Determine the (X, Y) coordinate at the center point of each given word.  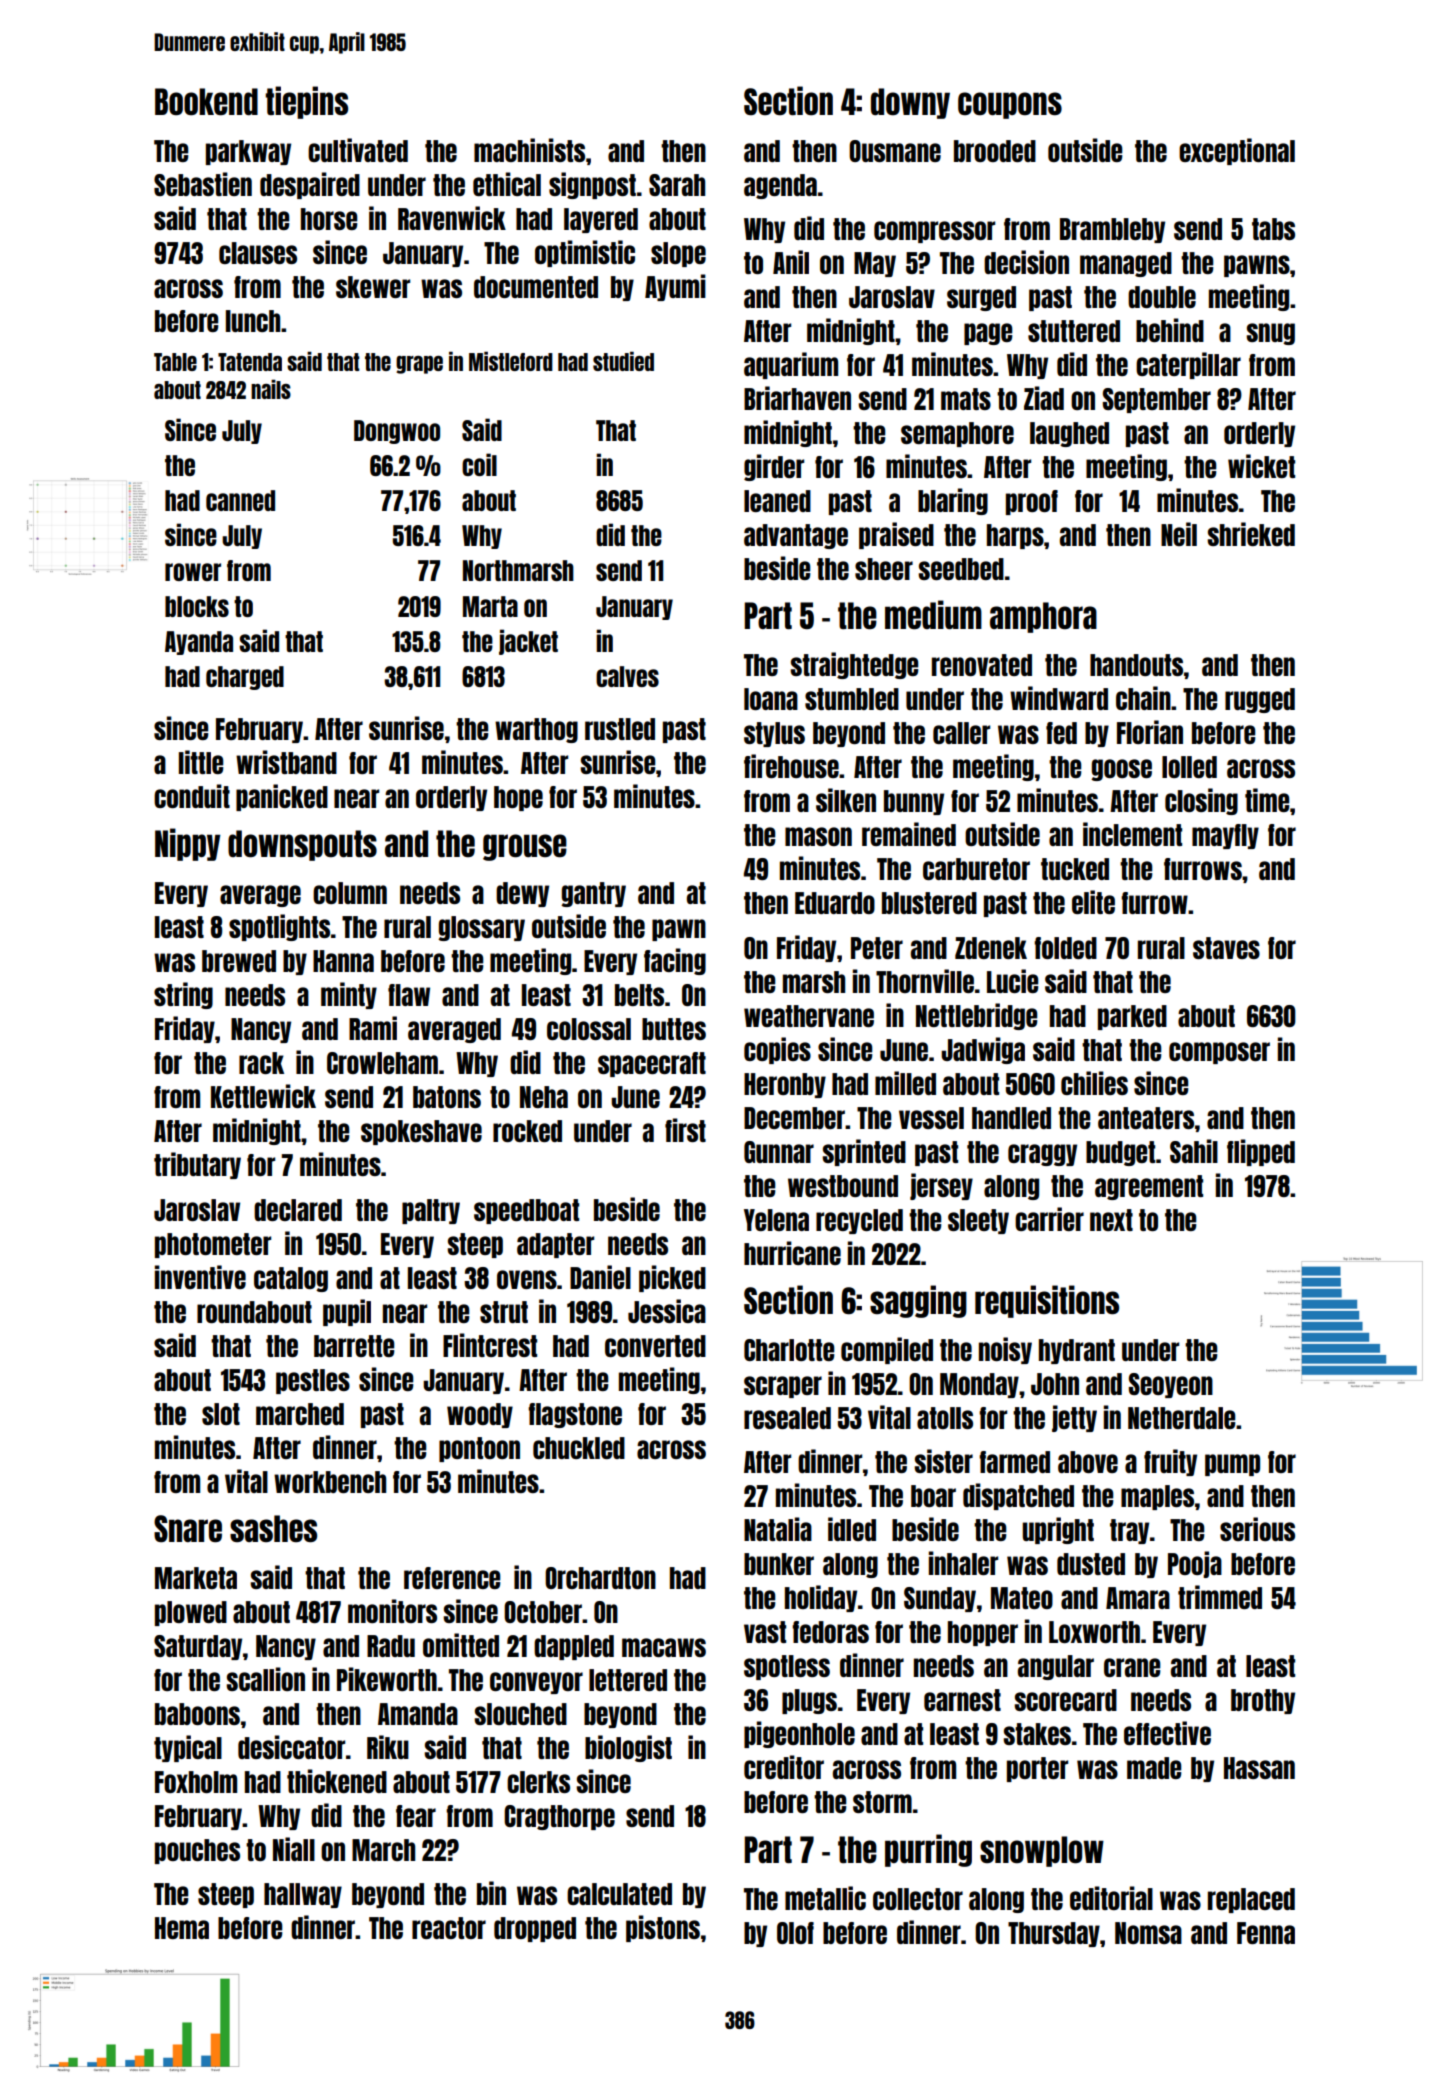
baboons (197, 1714)
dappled (574, 1647)
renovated (982, 665)
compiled (887, 1350)
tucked (1075, 869)
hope (518, 798)
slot (221, 1414)
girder (774, 467)
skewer (373, 287)
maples (1157, 1497)
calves (627, 676)
